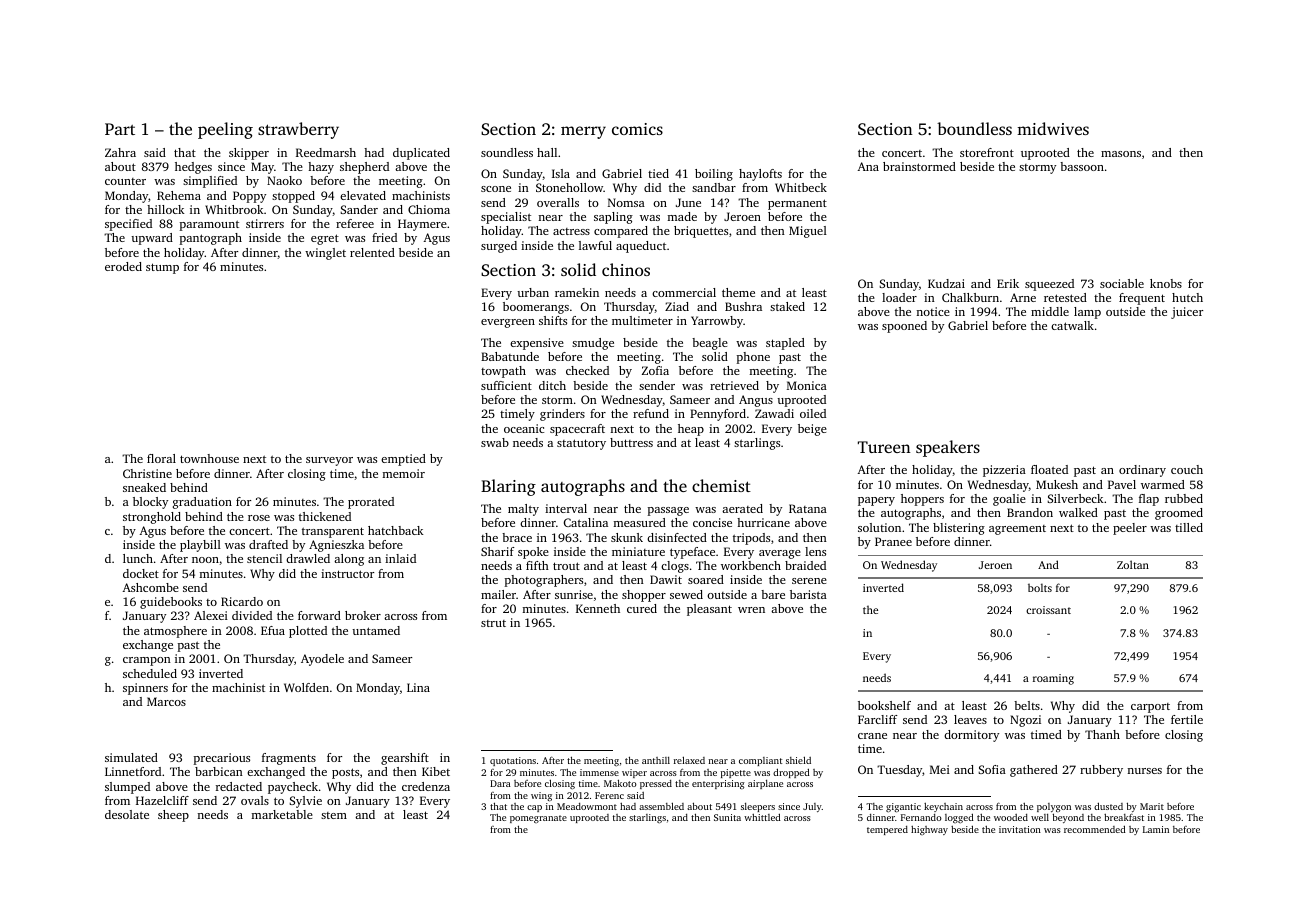 This page has width=1308, height=924. I want to click on pleasant, so click(709, 610).
